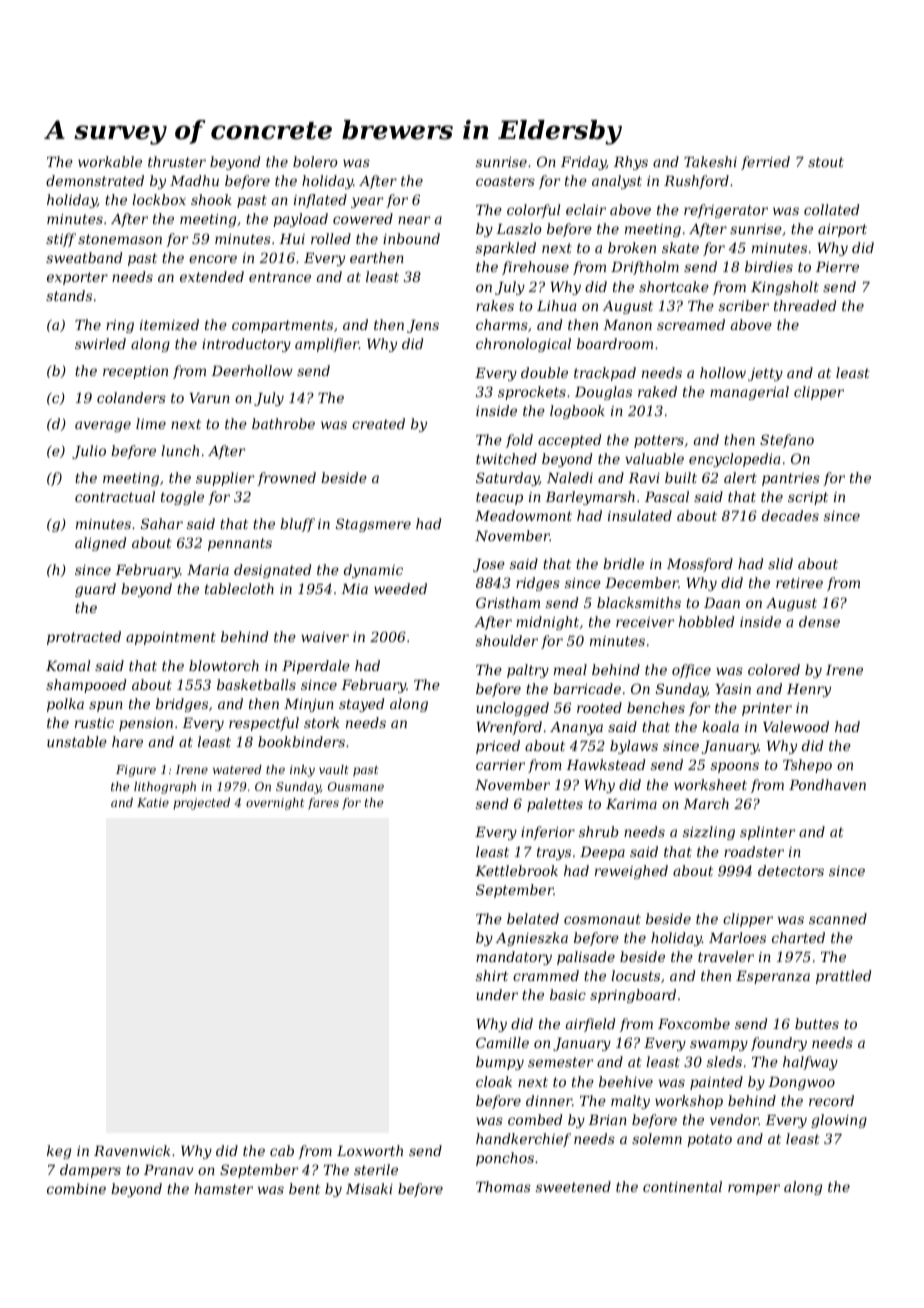 The image size is (924, 1308). Describe the element at coordinates (654, 458) in the screenshot. I see `valuable` at that location.
